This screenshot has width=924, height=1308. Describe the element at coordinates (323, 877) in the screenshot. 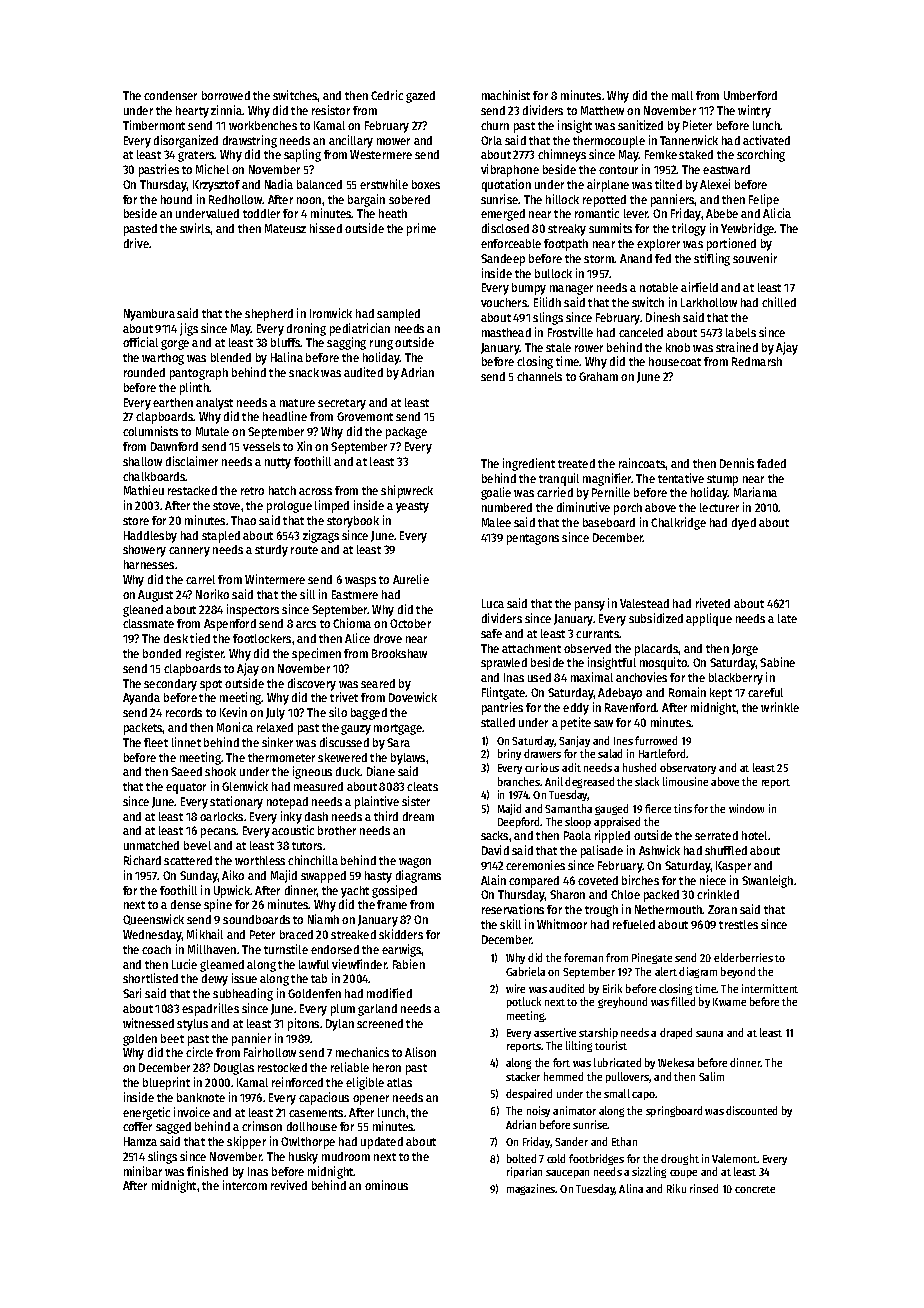

I see `swapped` at that location.
